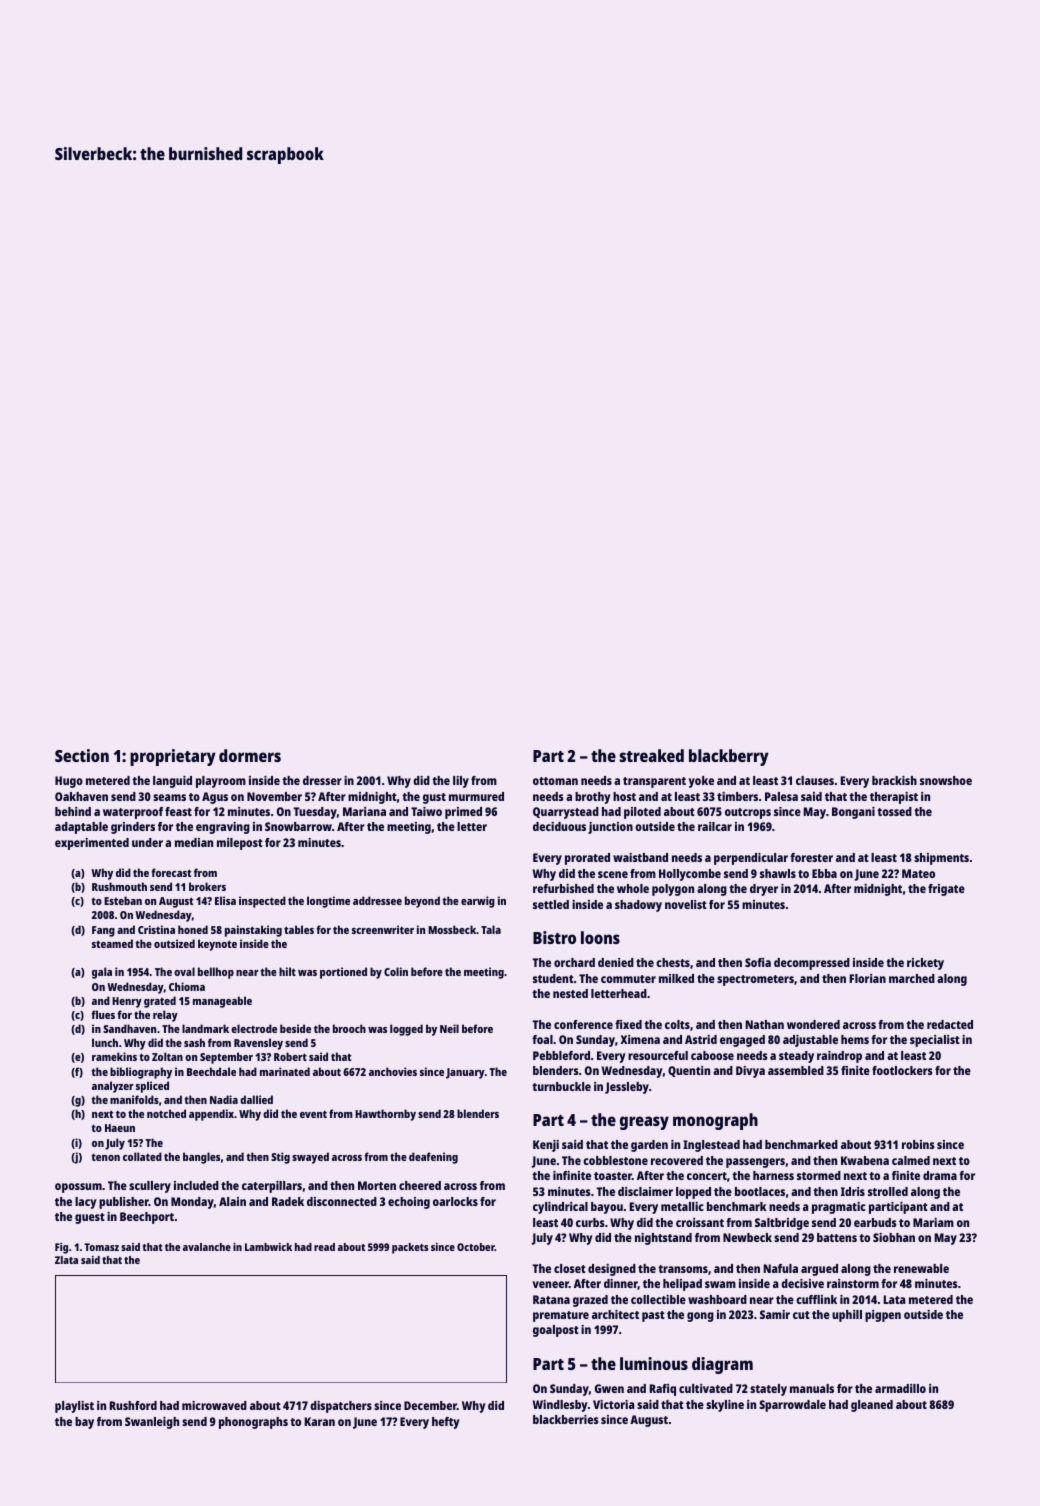  I want to click on footlockers, so click(902, 1070).
